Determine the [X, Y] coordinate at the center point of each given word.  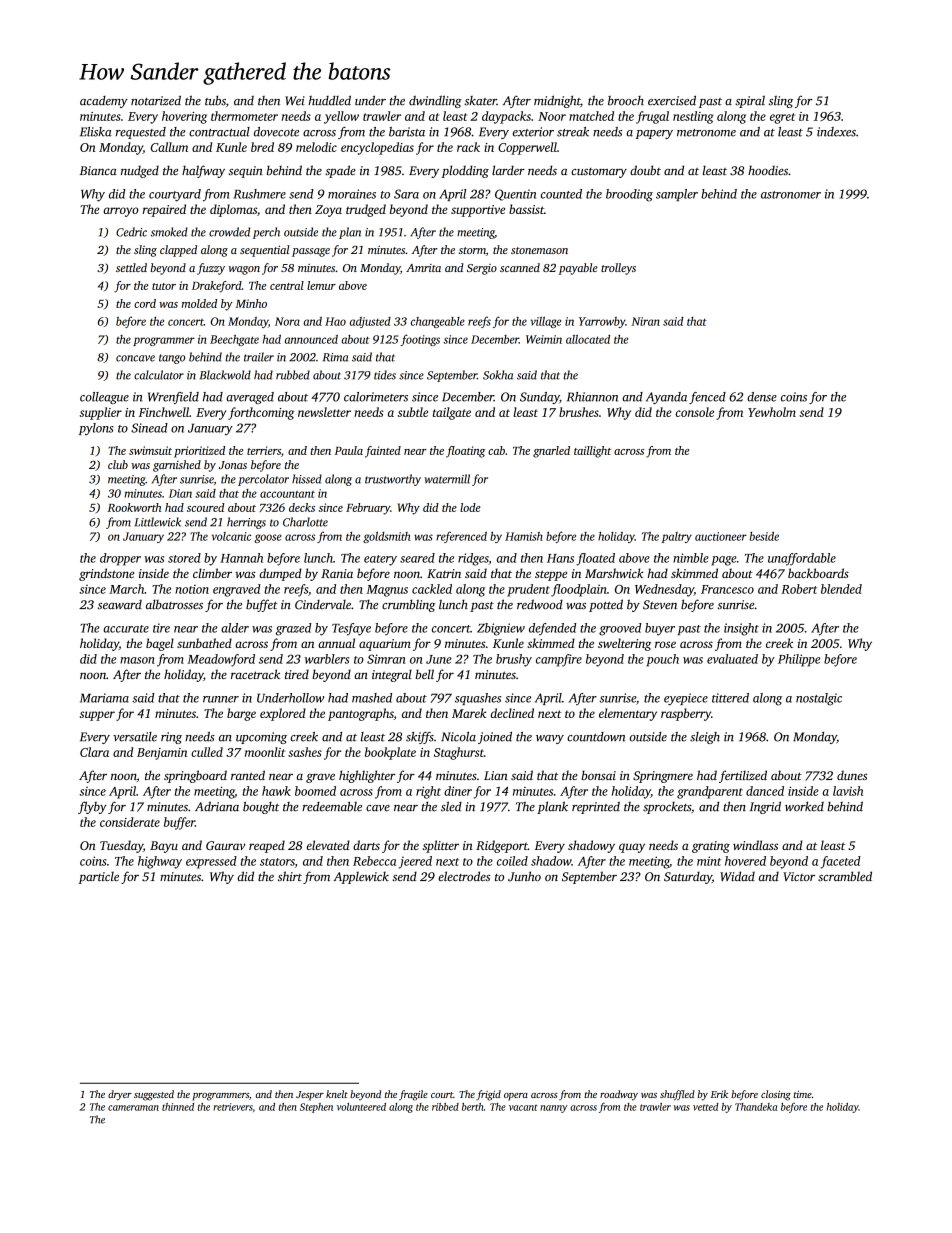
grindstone [106, 574]
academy [104, 102]
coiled [512, 861]
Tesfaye [351, 629]
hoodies [768, 170]
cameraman [133, 1108]
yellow [341, 117]
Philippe [799, 660]
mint [709, 861]
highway [160, 862]
